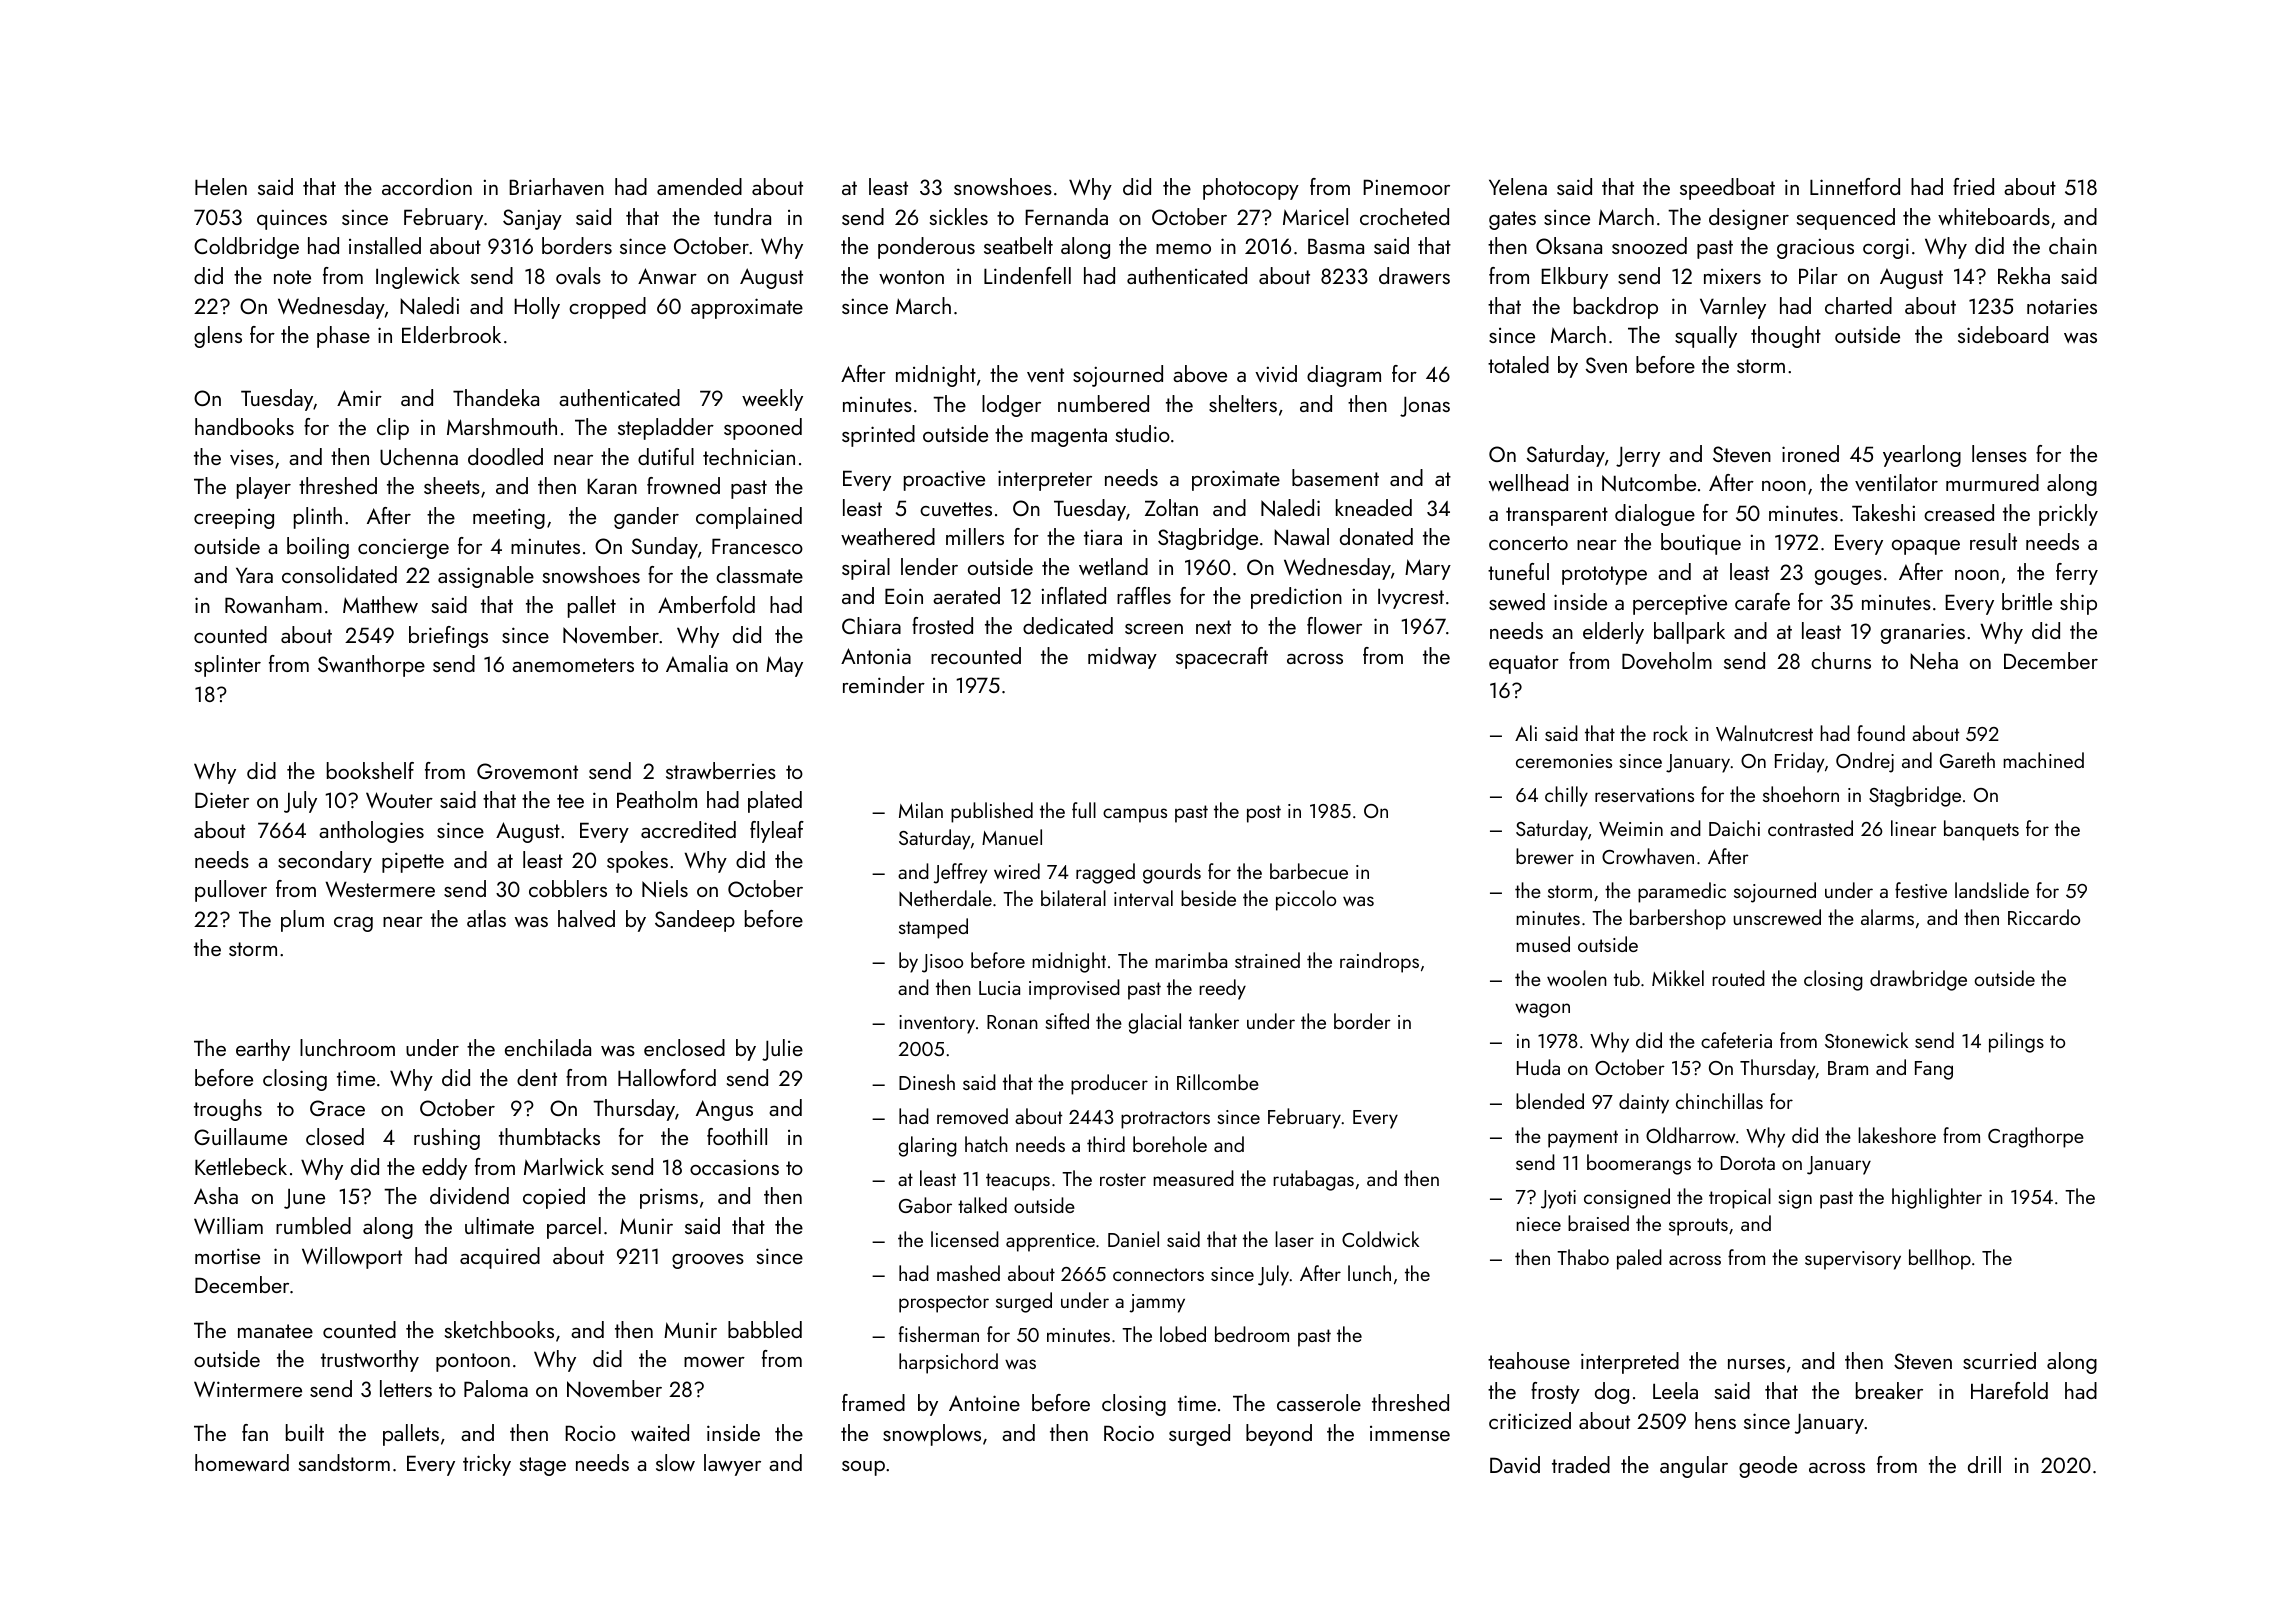  What do you see at coordinates (699, 186) in the screenshot?
I see `amended` at bounding box center [699, 186].
